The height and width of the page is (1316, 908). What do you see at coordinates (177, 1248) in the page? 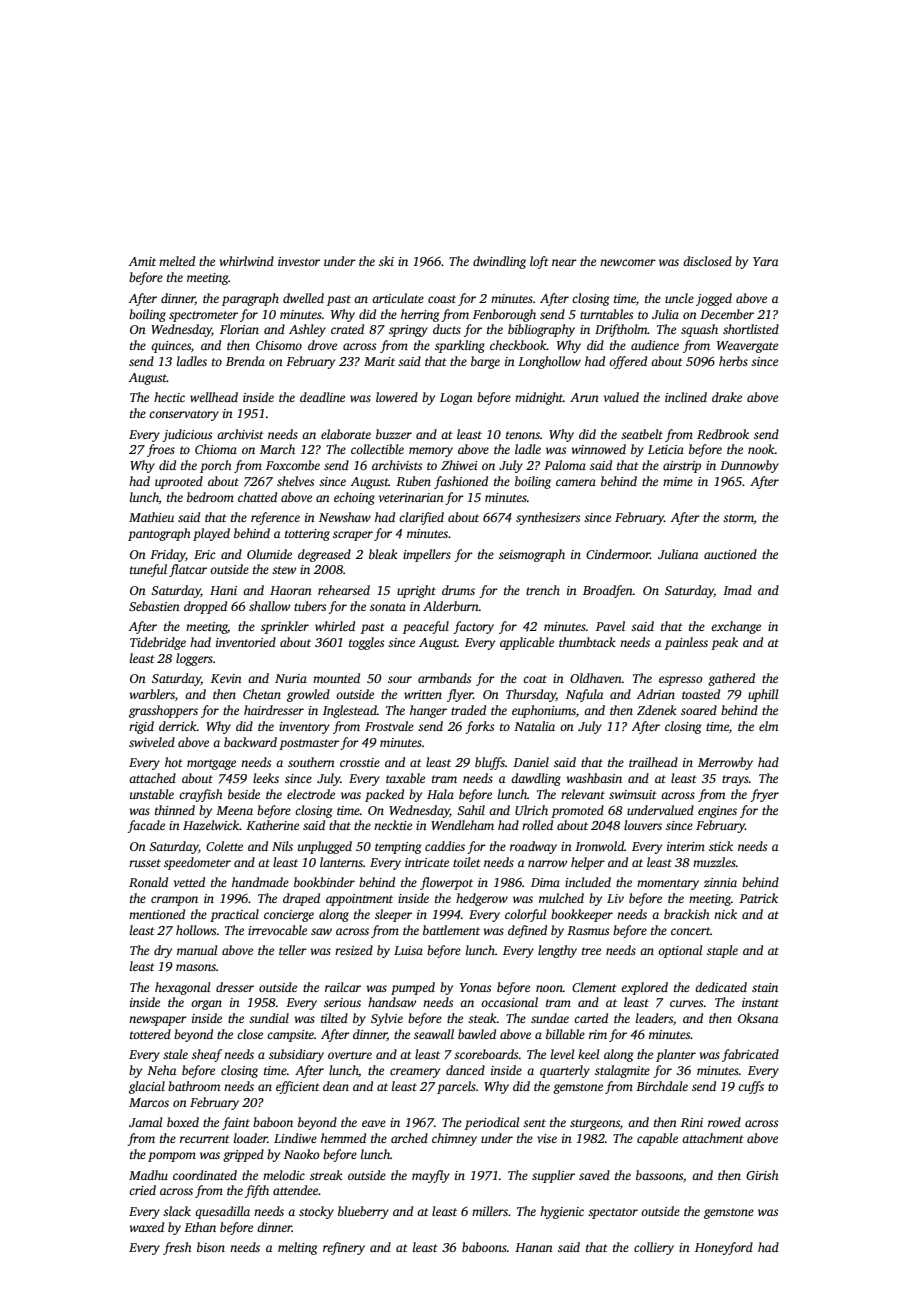
I see `fresh` at bounding box center [177, 1248].
